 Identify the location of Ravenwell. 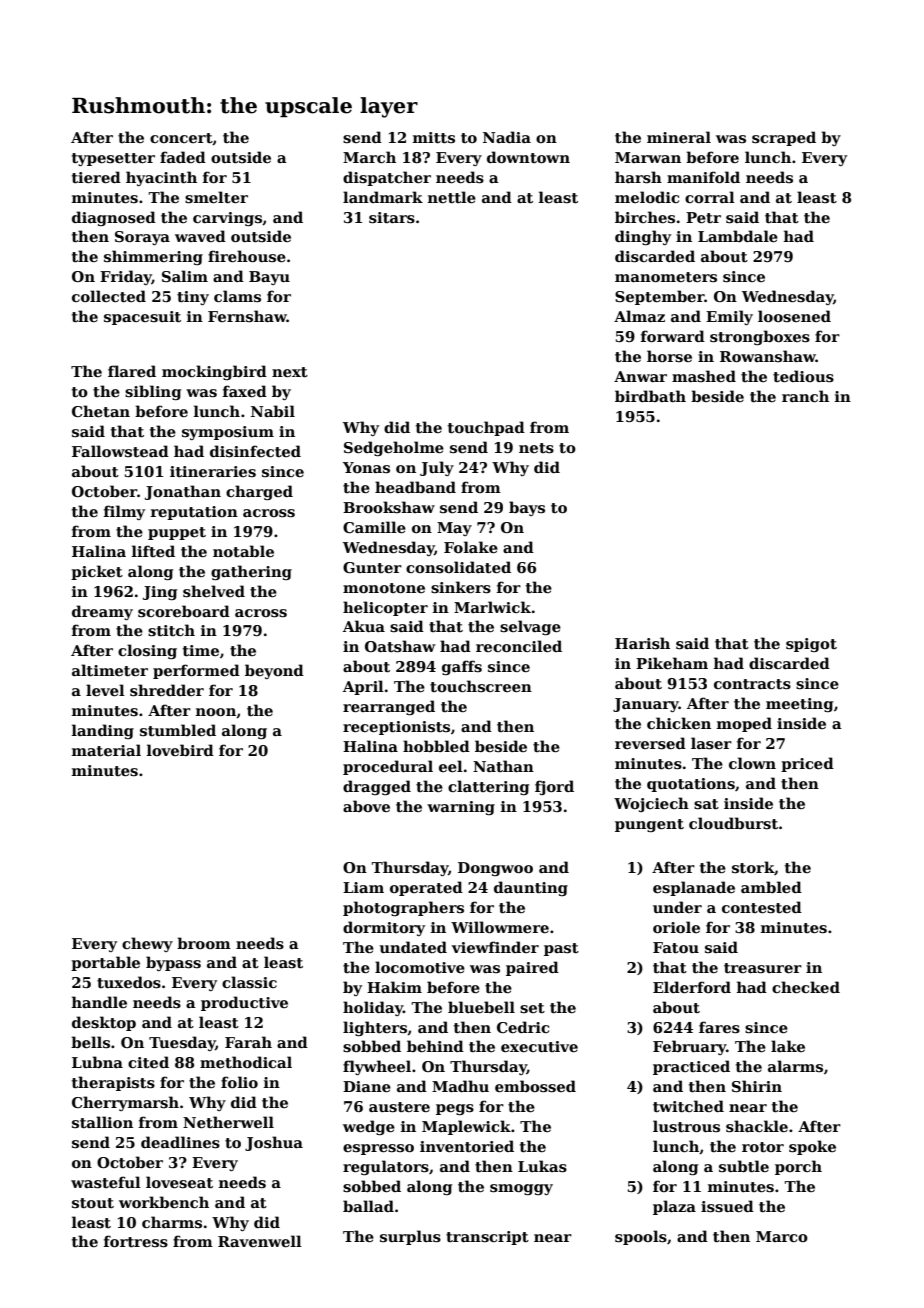
(260, 1241).
